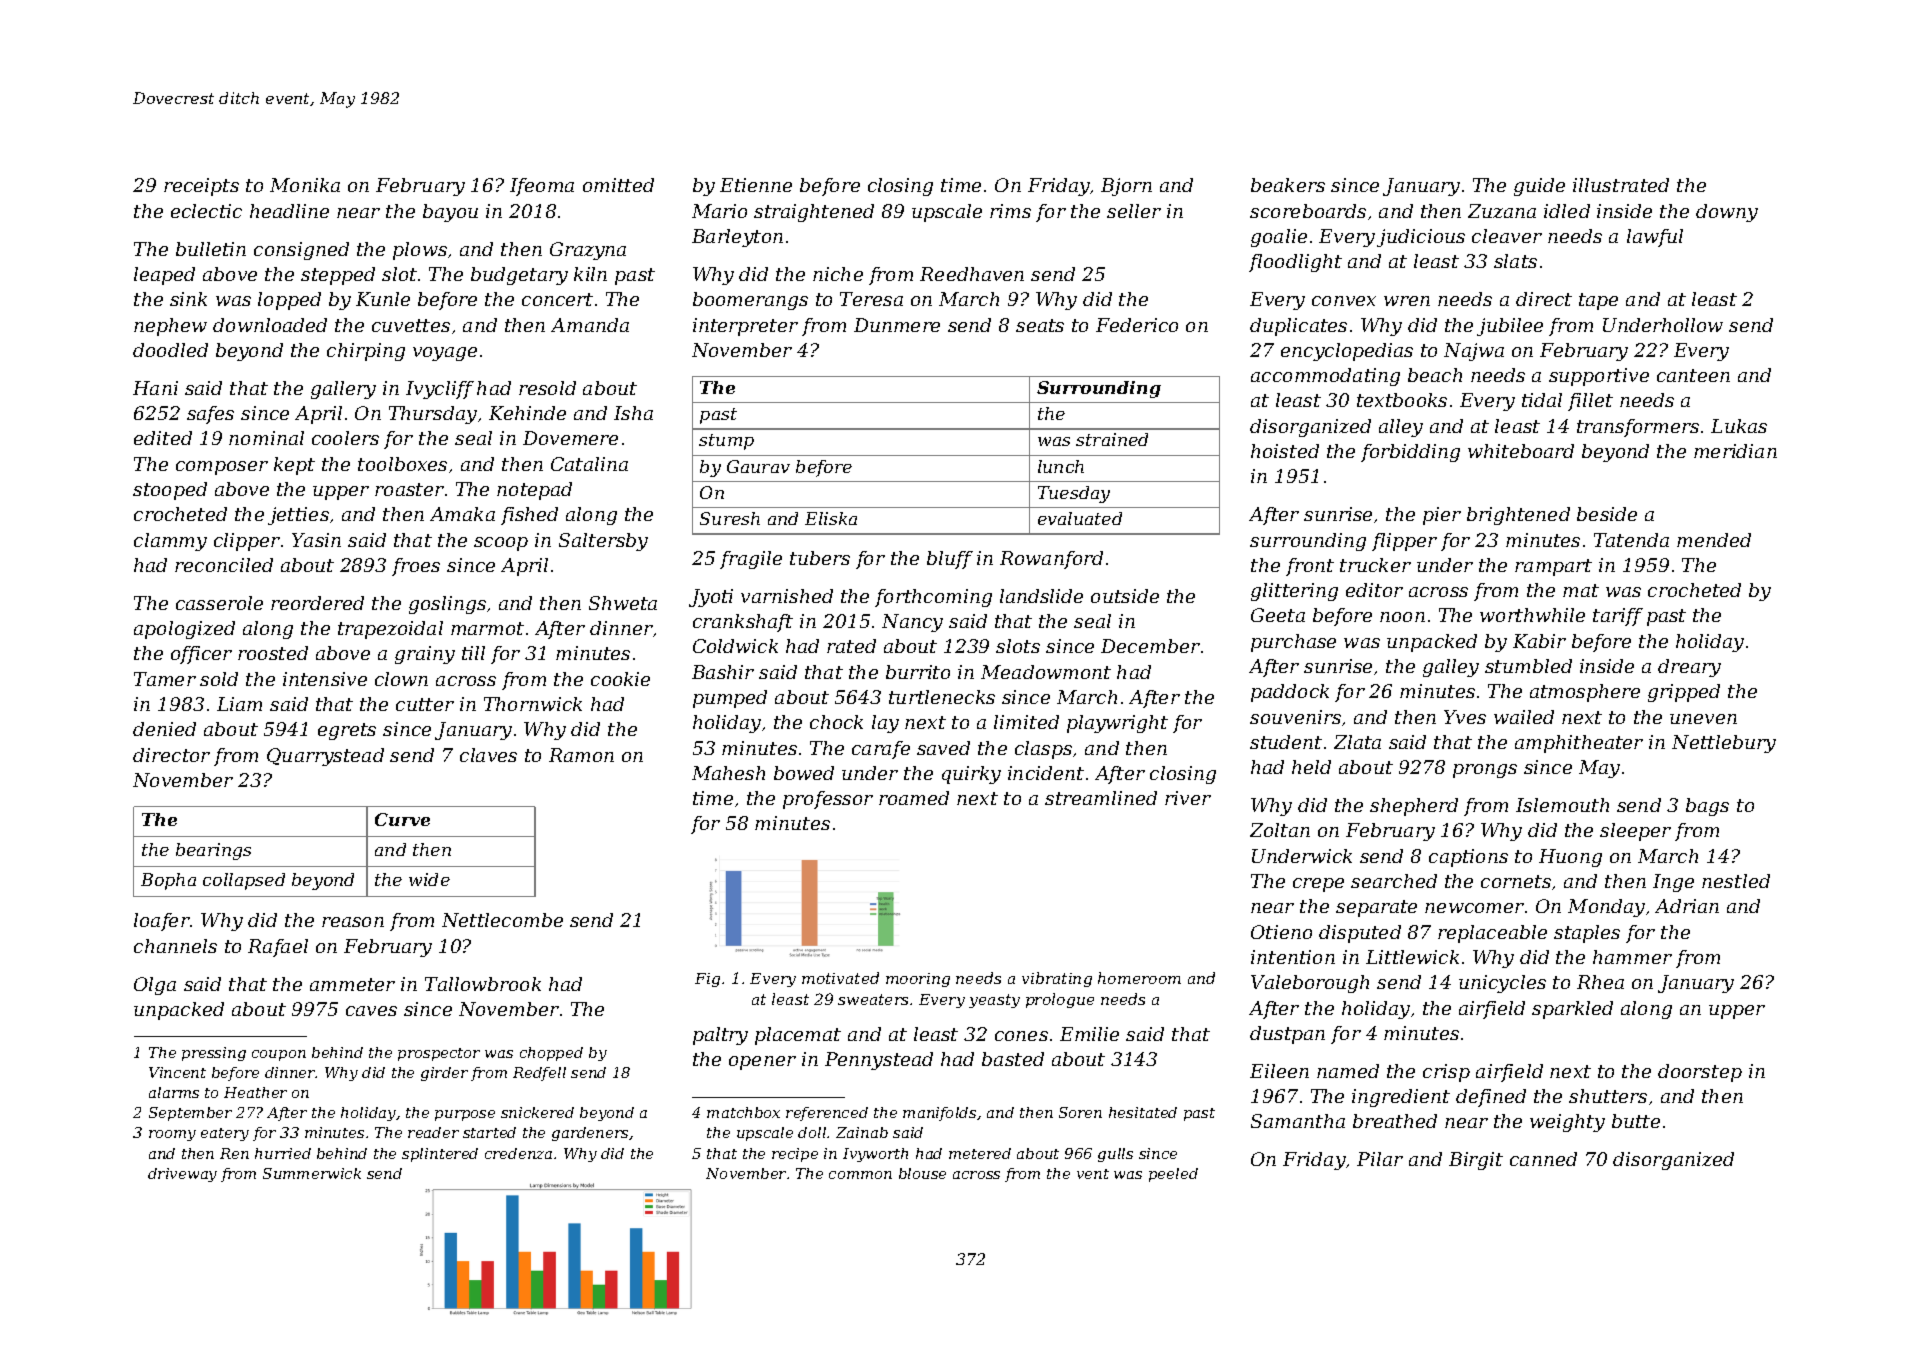  What do you see at coordinates (943, 748) in the image?
I see `saved` at bounding box center [943, 748].
